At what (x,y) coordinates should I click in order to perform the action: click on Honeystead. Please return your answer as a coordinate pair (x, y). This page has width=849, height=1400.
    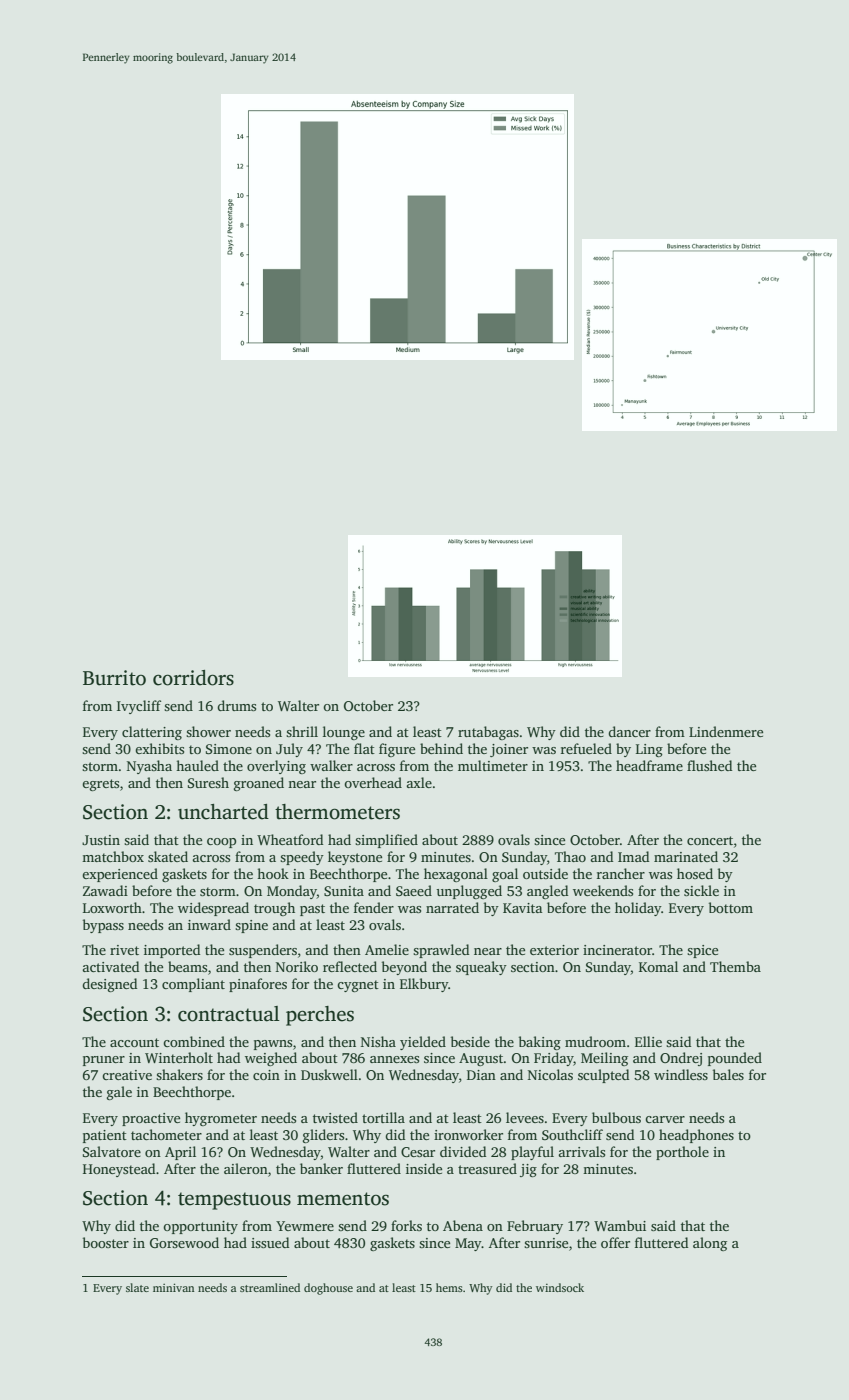
    Looking at the image, I should click on (119, 1170).
